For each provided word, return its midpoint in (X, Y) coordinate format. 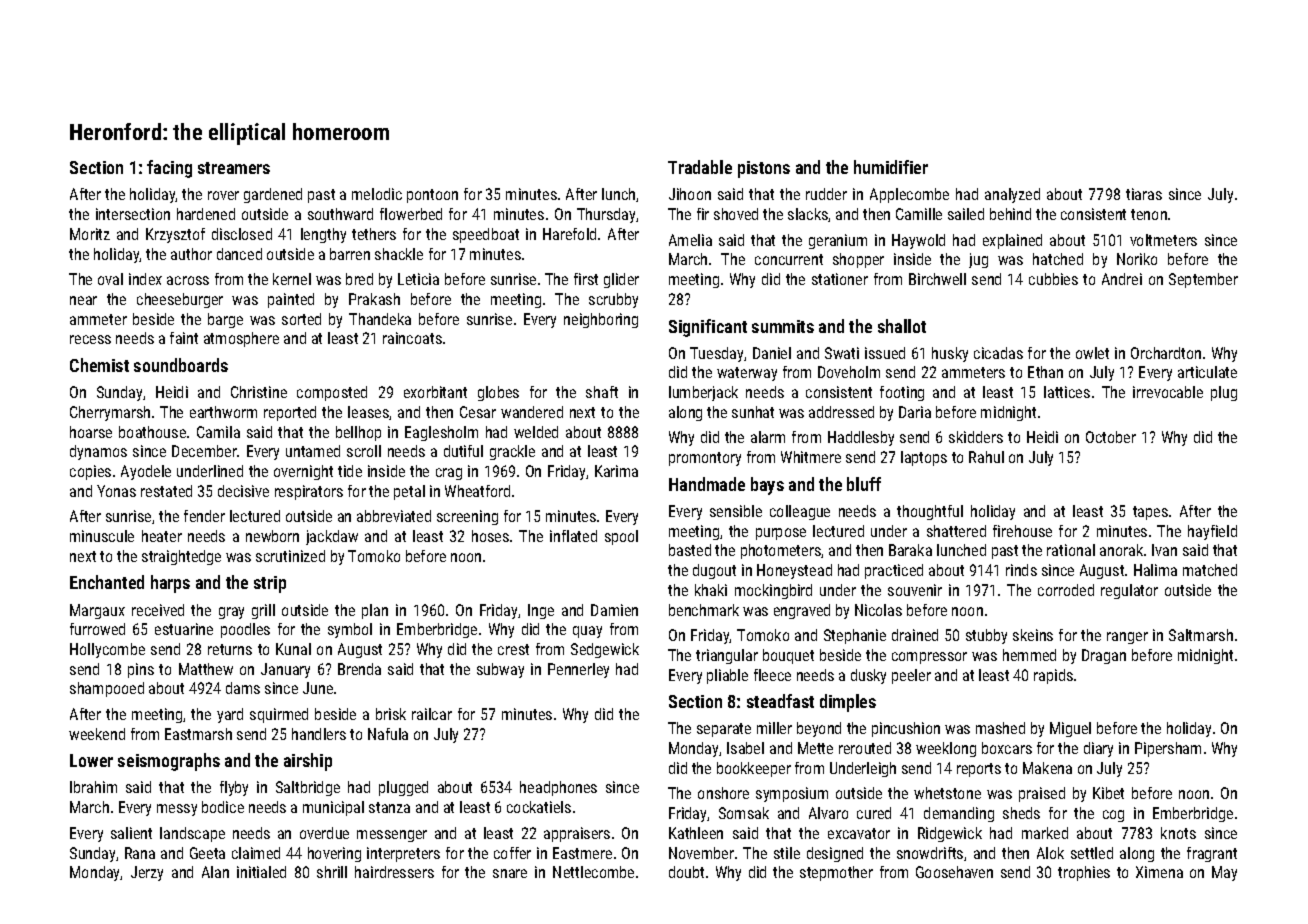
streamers (234, 168)
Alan (215, 872)
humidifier (891, 167)
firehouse (1022, 531)
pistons (764, 169)
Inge (541, 611)
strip (270, 584)
